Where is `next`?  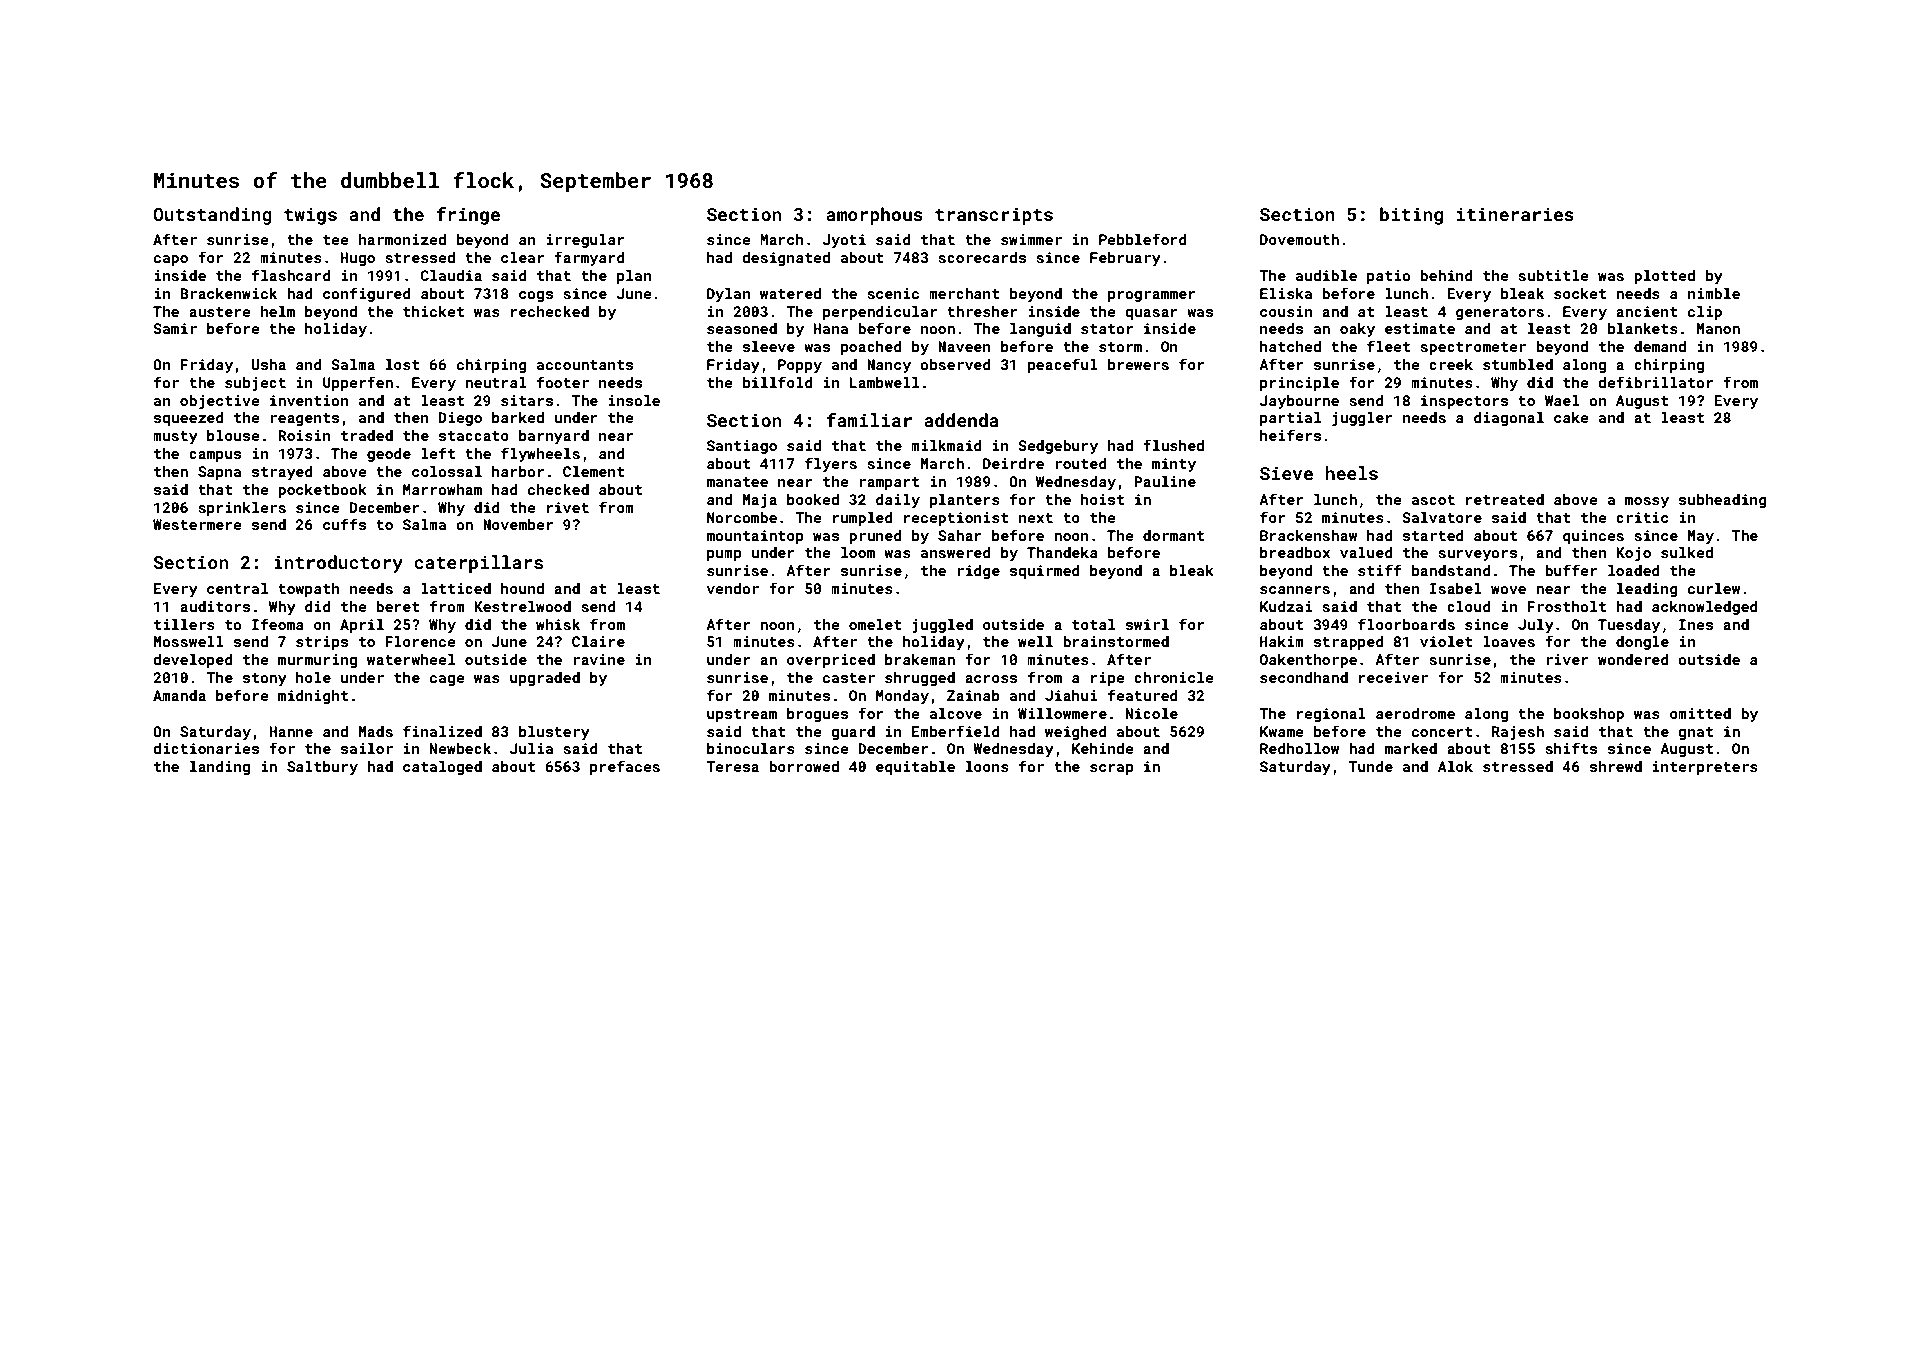 next is located at coordinates (1036, 518).
